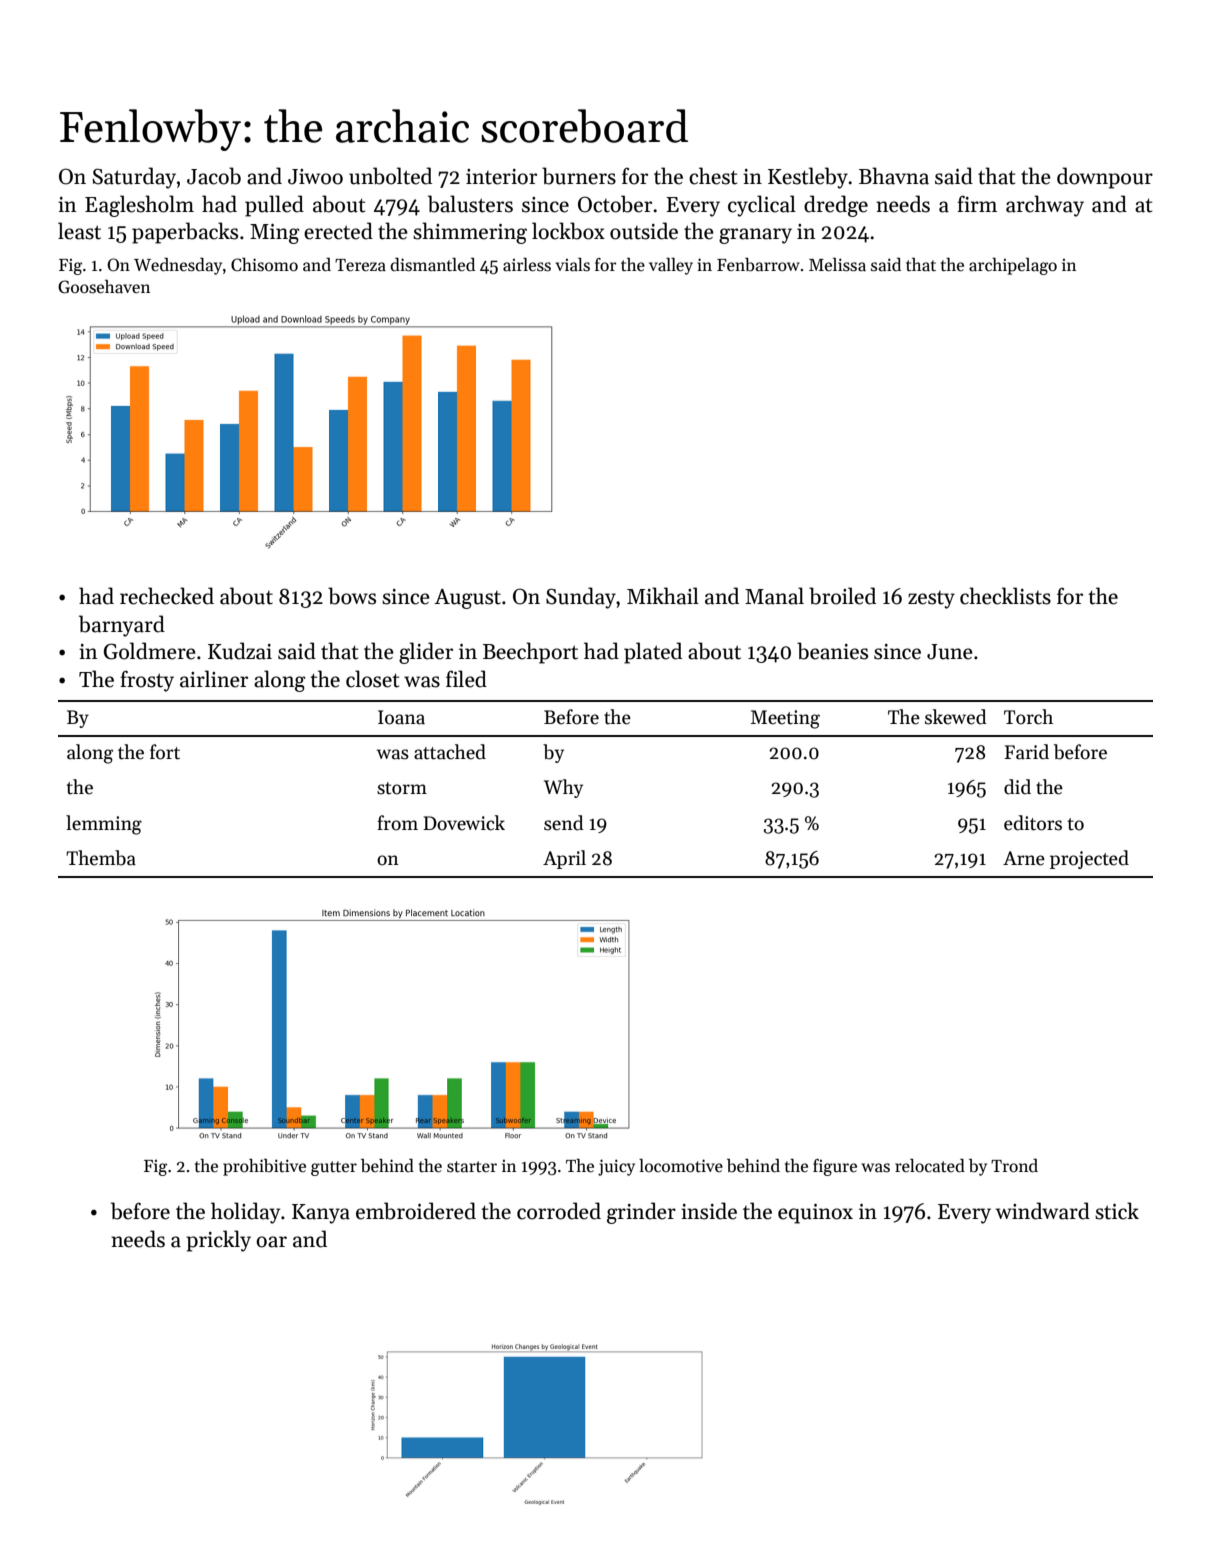  I want to click on checklists, so click(1005, 596).
